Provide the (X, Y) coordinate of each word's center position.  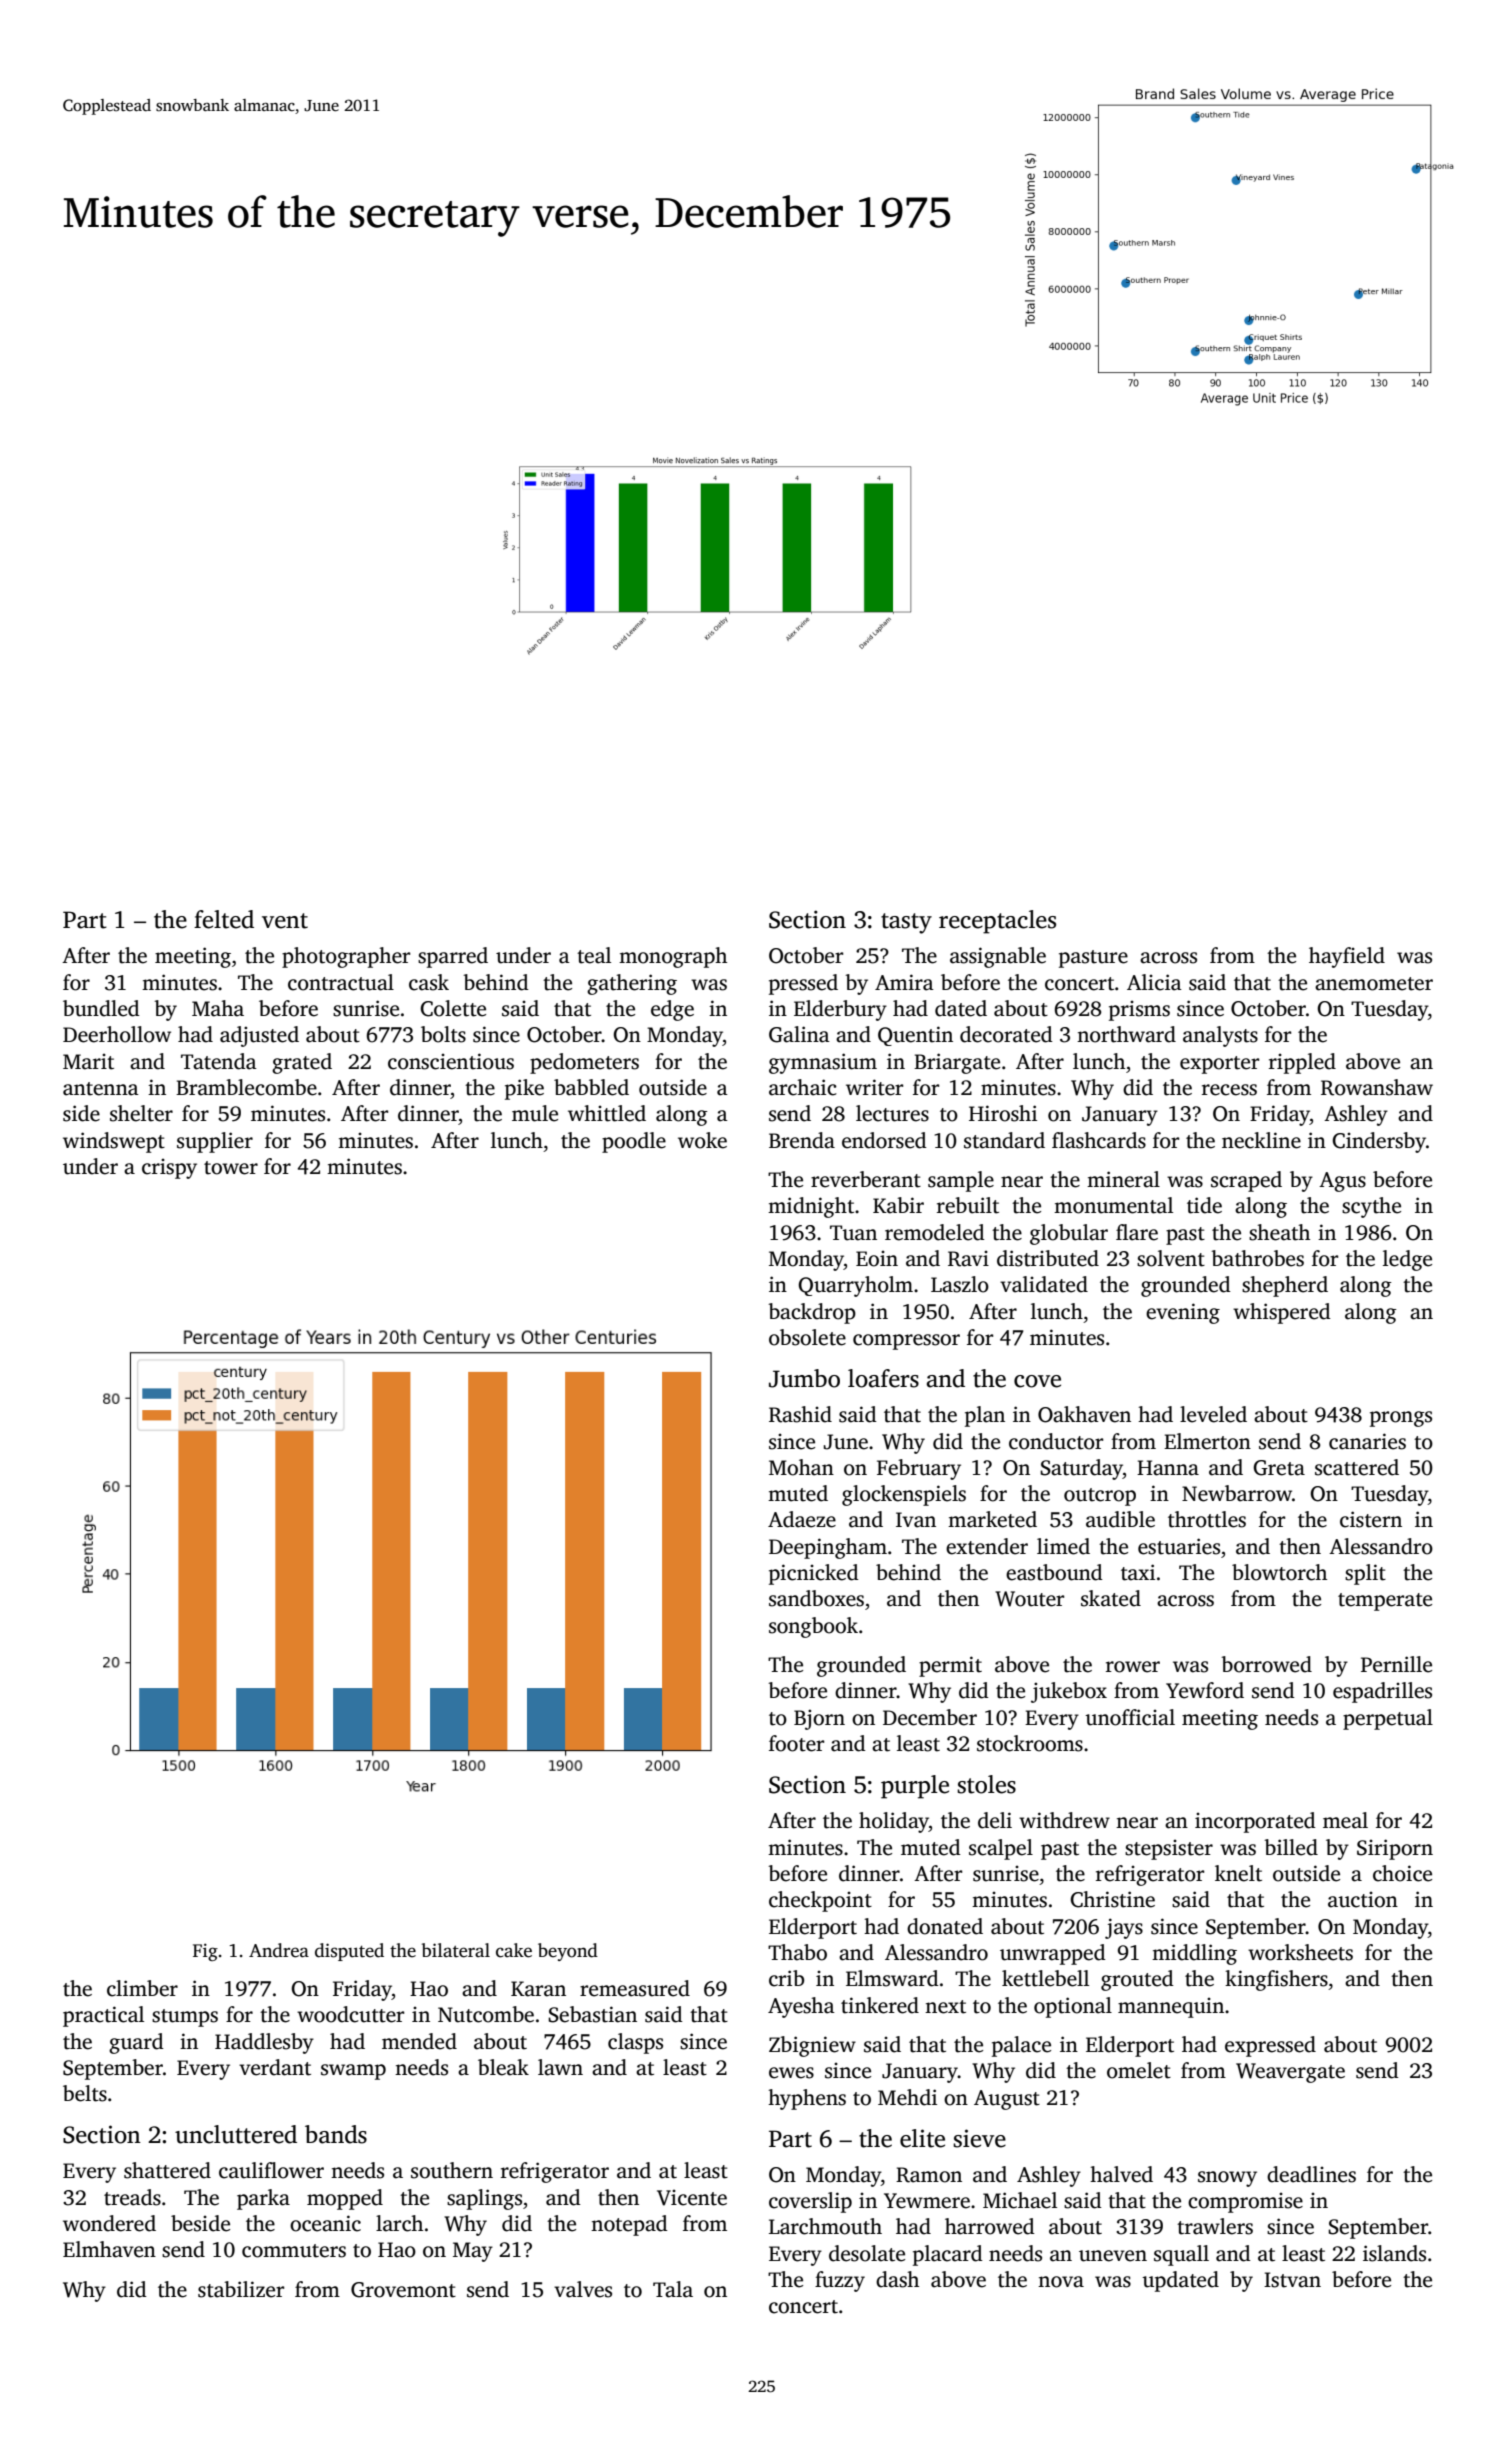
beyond (568, 1952)
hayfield (1347, 957)
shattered (167, 2170)
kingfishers (1276, 1980)
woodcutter (350, 2014)
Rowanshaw (1377, 1087)
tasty (906, 923)
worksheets (1300, 1952)
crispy (169, 1169)
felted (224, 919)
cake (514, 1950)
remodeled (935, 1232)
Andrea (279, 1950)
